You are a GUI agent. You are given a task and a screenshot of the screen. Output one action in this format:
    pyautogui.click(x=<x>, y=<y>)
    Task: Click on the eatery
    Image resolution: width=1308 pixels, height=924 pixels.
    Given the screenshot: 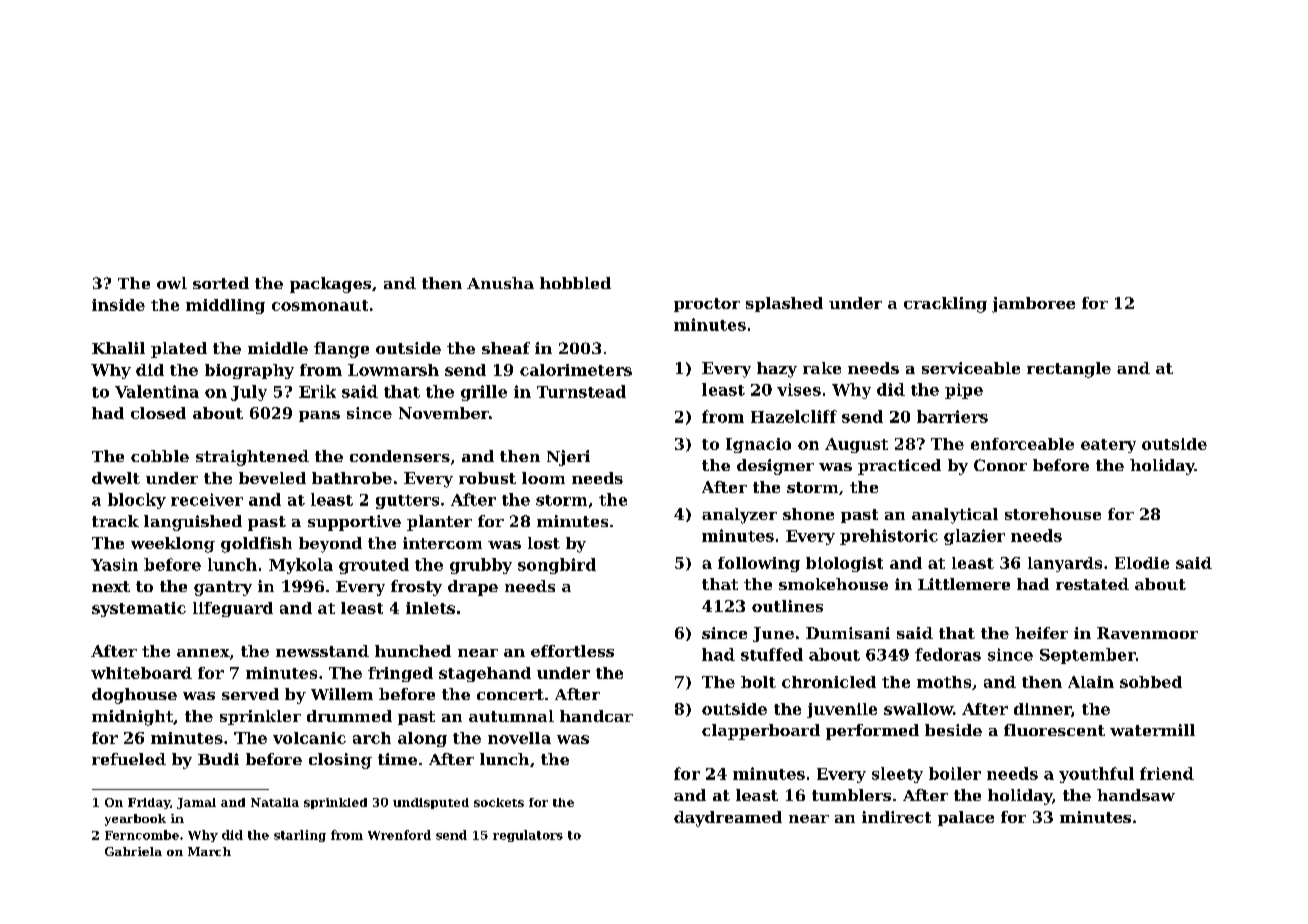 What is the action you would take?
    pyautogui.click(x=1108, y=446)
